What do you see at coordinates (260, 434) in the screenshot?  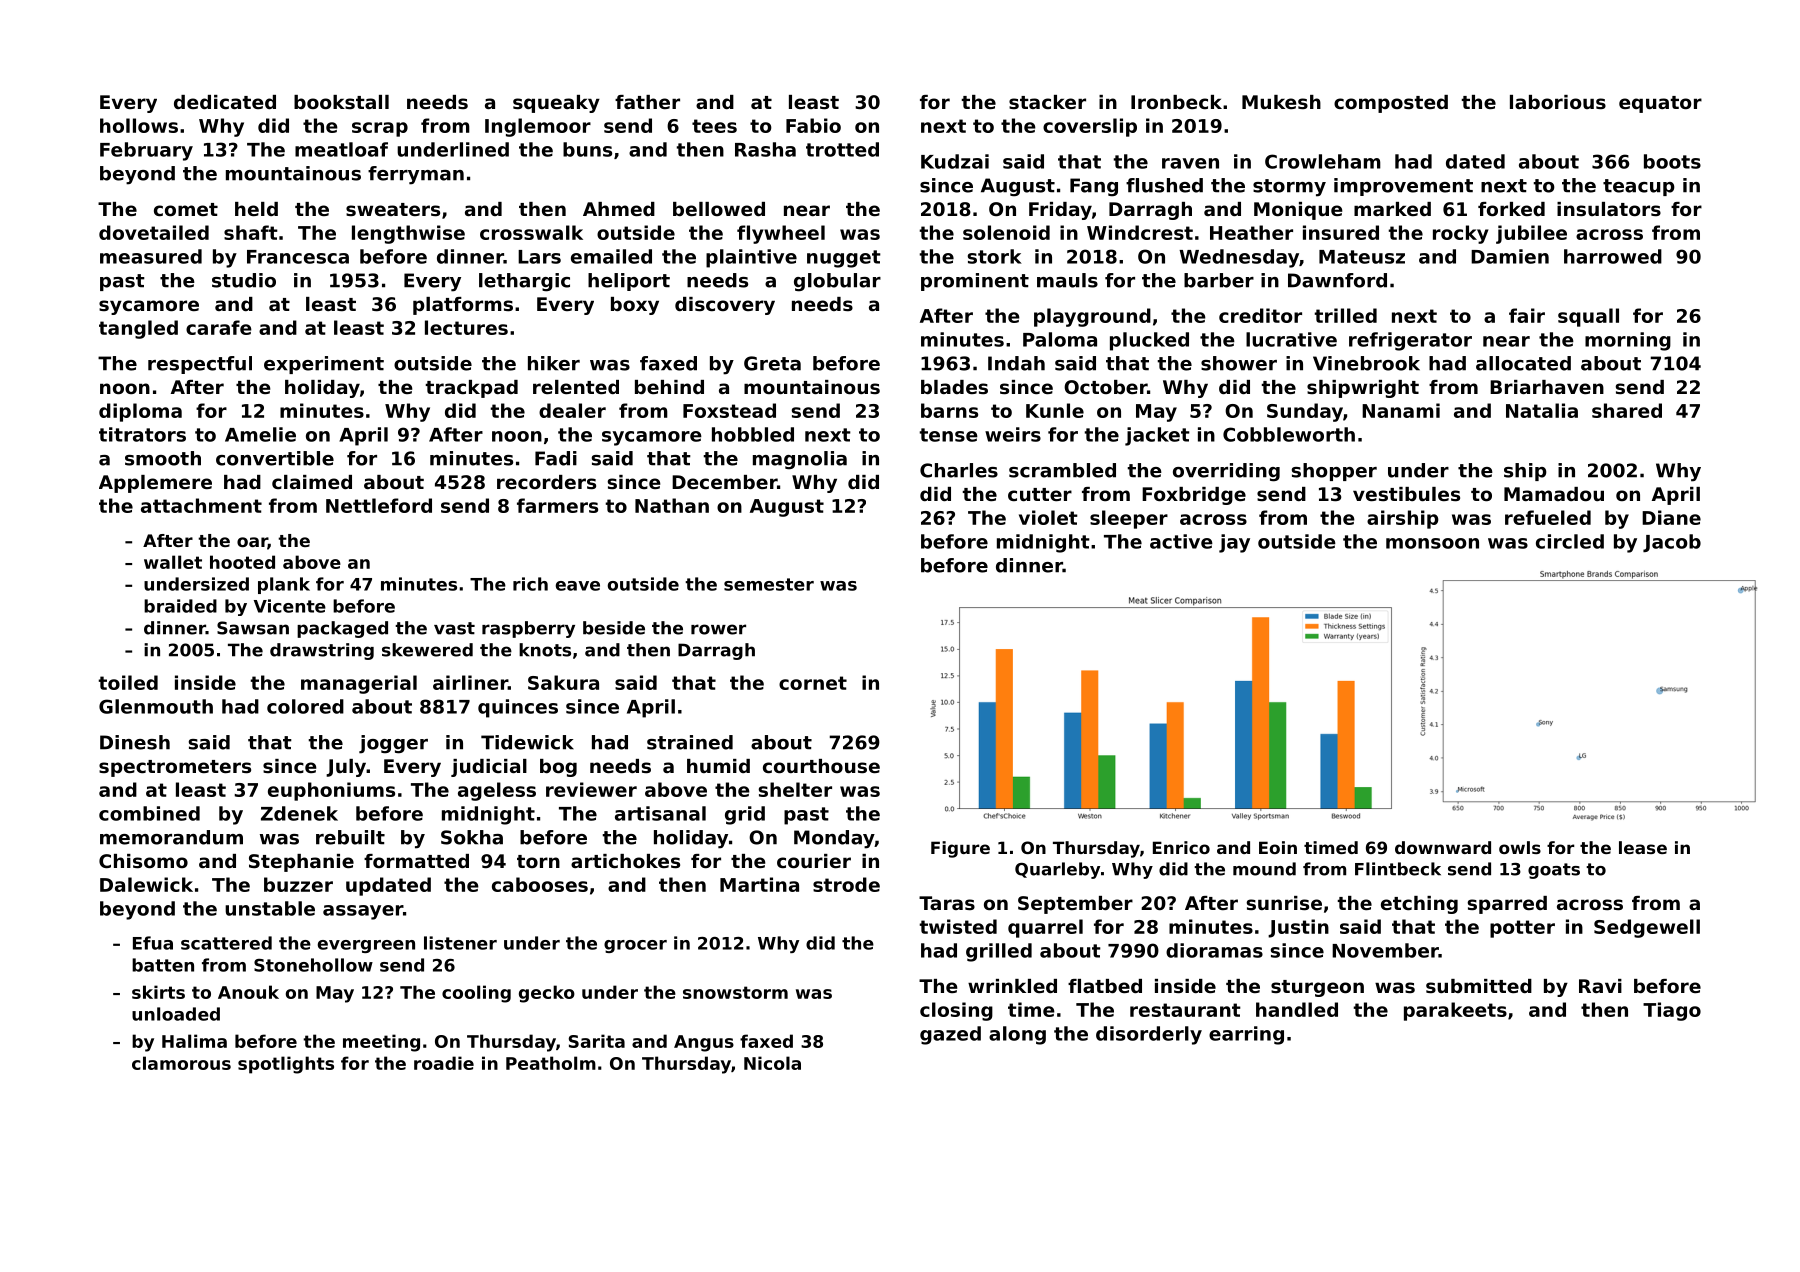 I see `Amelie` at bounding box center [260, 434].
